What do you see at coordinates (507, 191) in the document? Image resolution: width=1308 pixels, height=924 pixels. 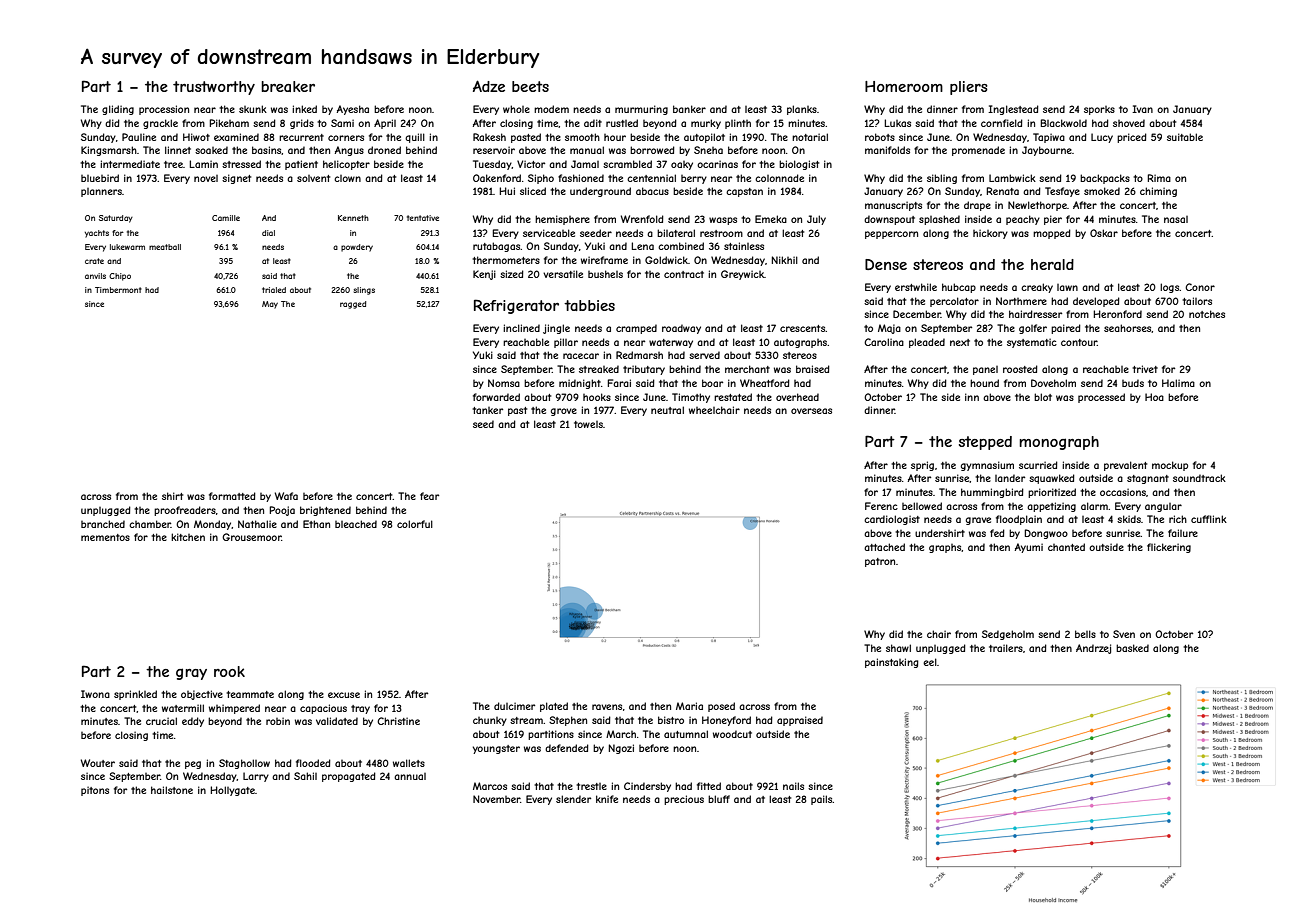 I see `Hui` at bounding box center [507, 191].
